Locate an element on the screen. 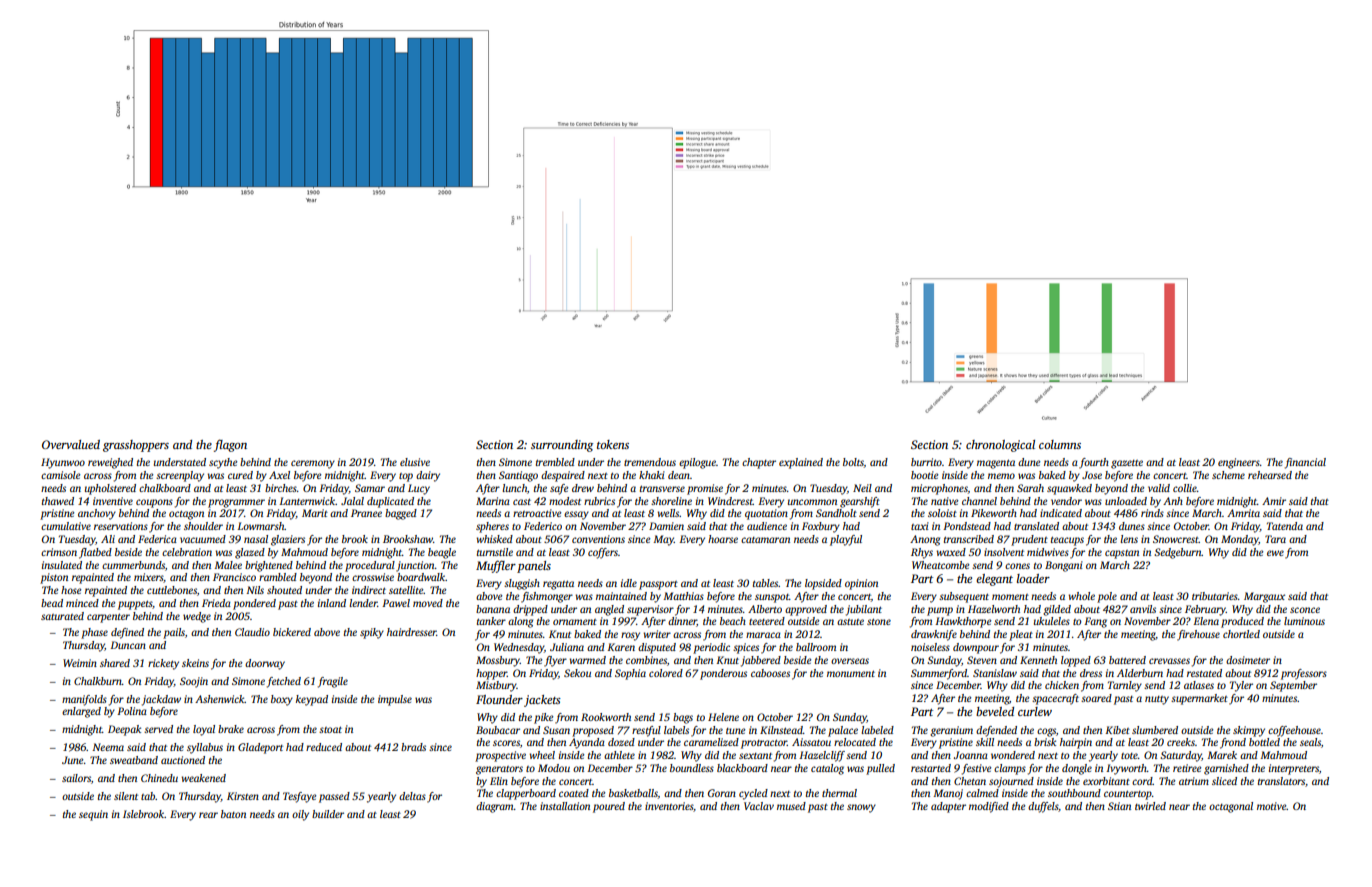 The width and height of the screenshot is (1372, 887). fetched is located at coordinates (284, 682).
